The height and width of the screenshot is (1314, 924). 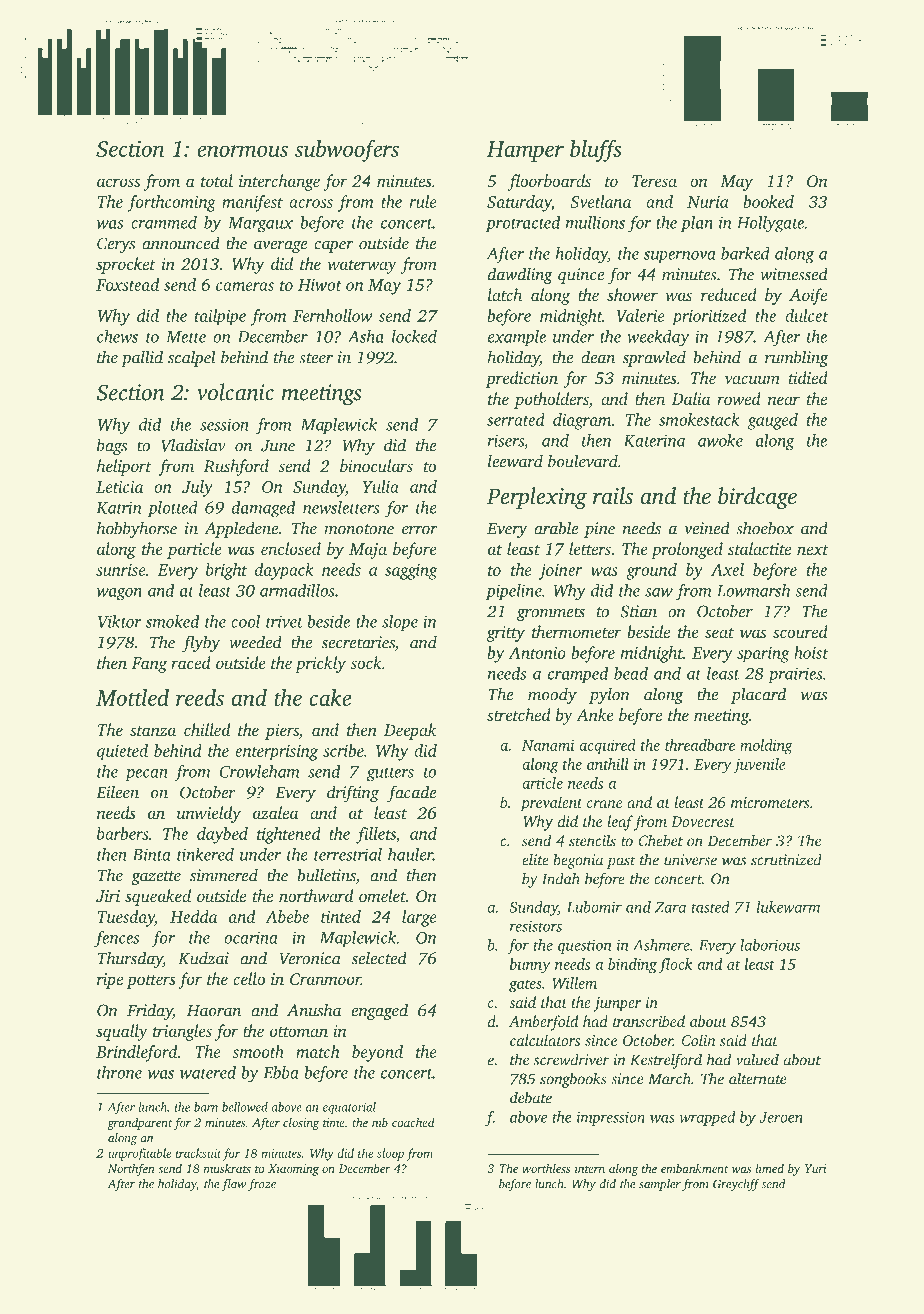 I want to click on locked, so click(x=414, y=336).
